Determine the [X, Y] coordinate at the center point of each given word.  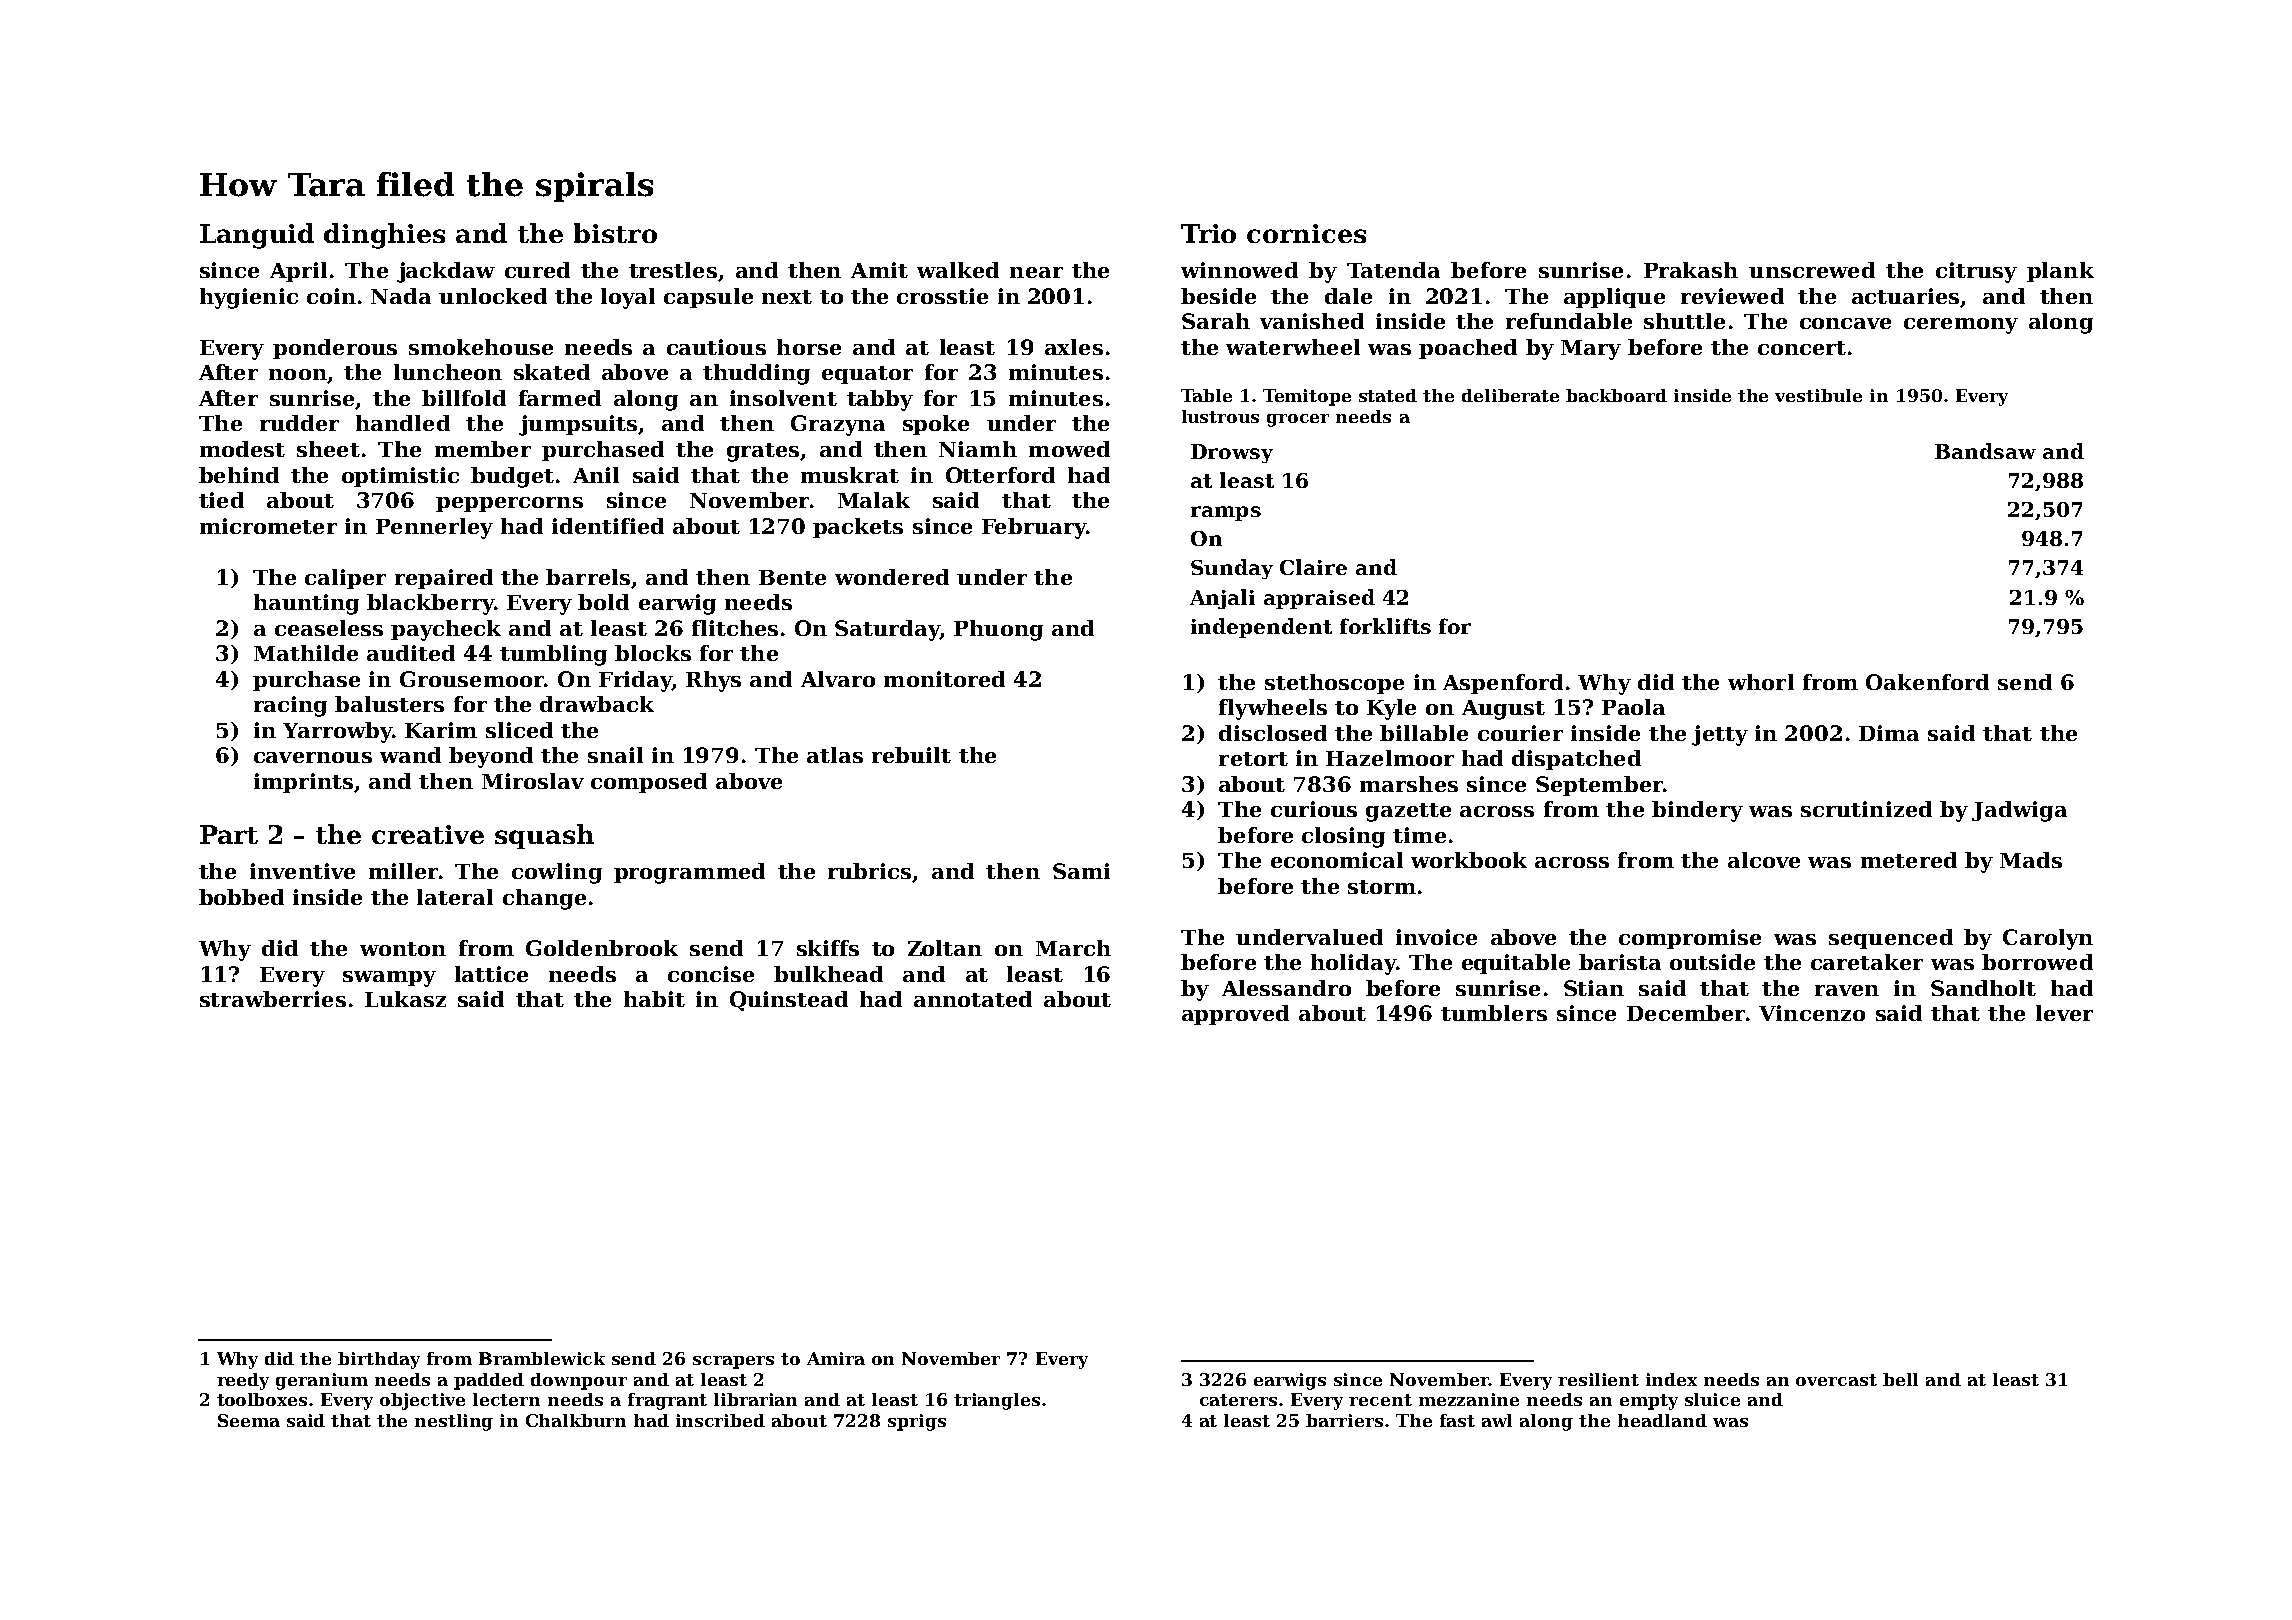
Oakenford [1927, 682]
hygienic [249, 298]
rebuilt [911, 755]
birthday [379, 1360]
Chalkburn [576, 1420]
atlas [835, 755]
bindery [1697, 811]
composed [649, 783]
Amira [836, 1358]
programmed [689, 873]
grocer [1298, 420]
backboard [1616, 395]
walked [958, 270]
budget [512, 477]
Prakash [1691, 270]
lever [2064, 1013]
